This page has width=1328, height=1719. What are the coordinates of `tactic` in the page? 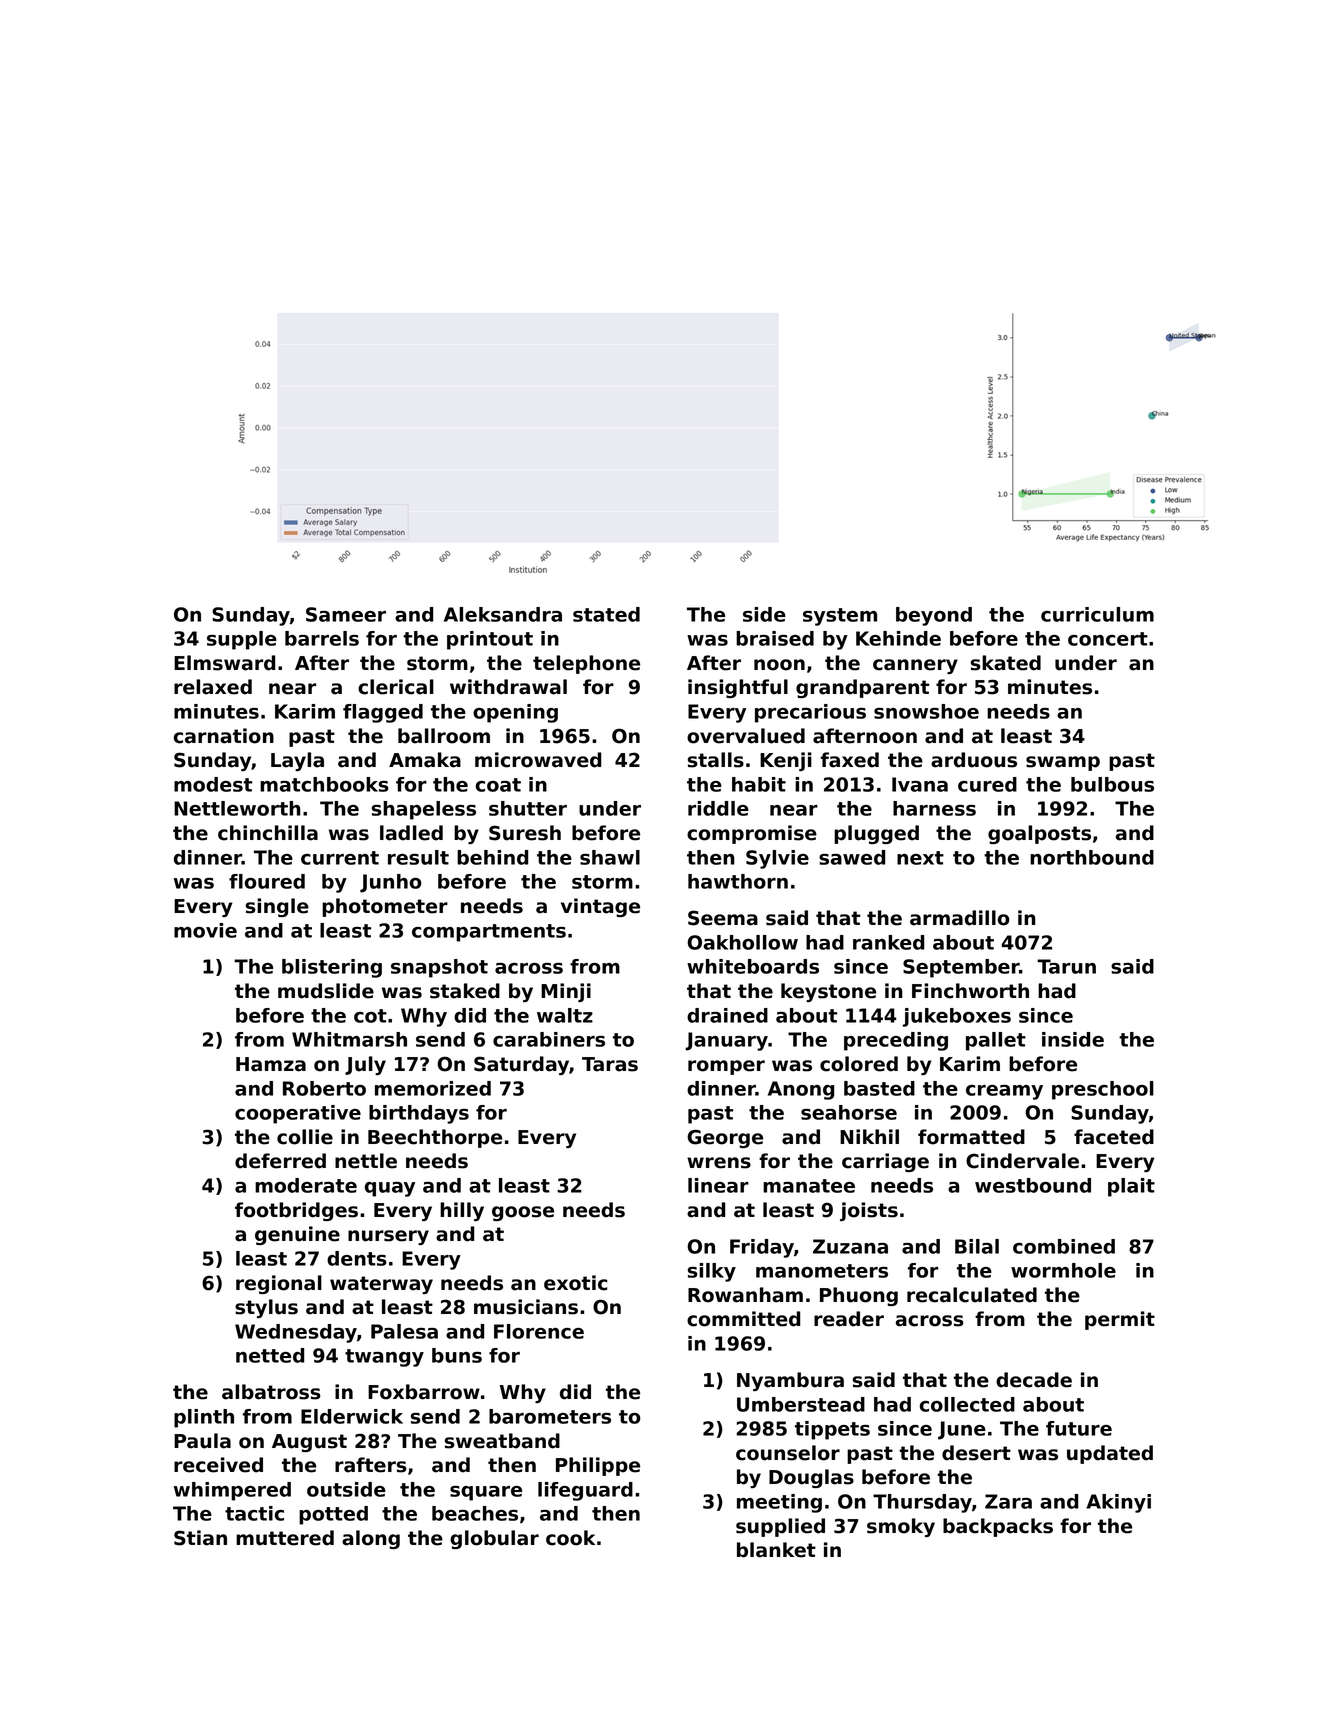 It's located at (254, 1513).
